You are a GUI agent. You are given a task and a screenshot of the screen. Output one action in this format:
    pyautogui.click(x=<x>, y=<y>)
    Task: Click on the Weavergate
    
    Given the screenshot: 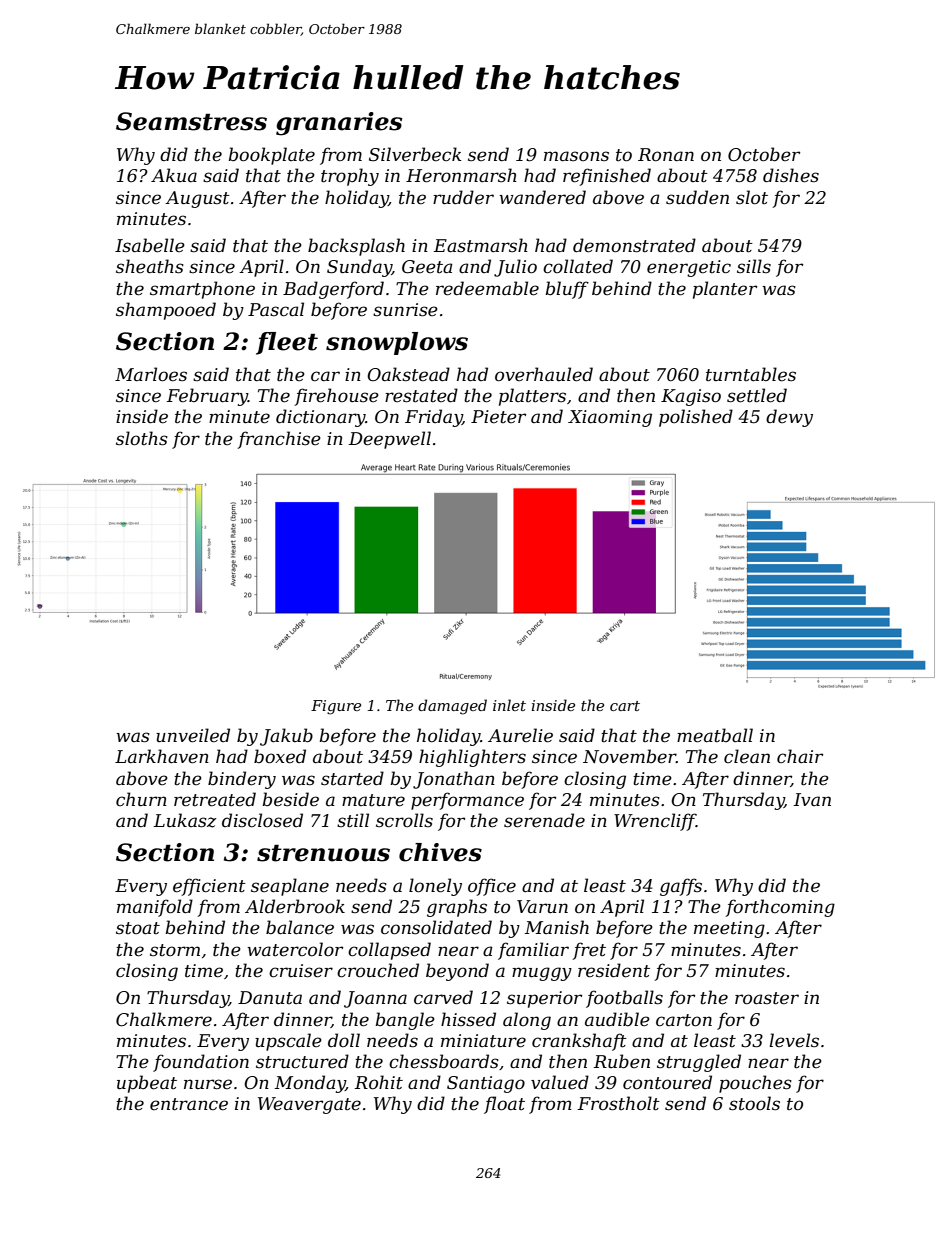 What is the action you would take?
    pyautogui.click(x=309, y=1105)
